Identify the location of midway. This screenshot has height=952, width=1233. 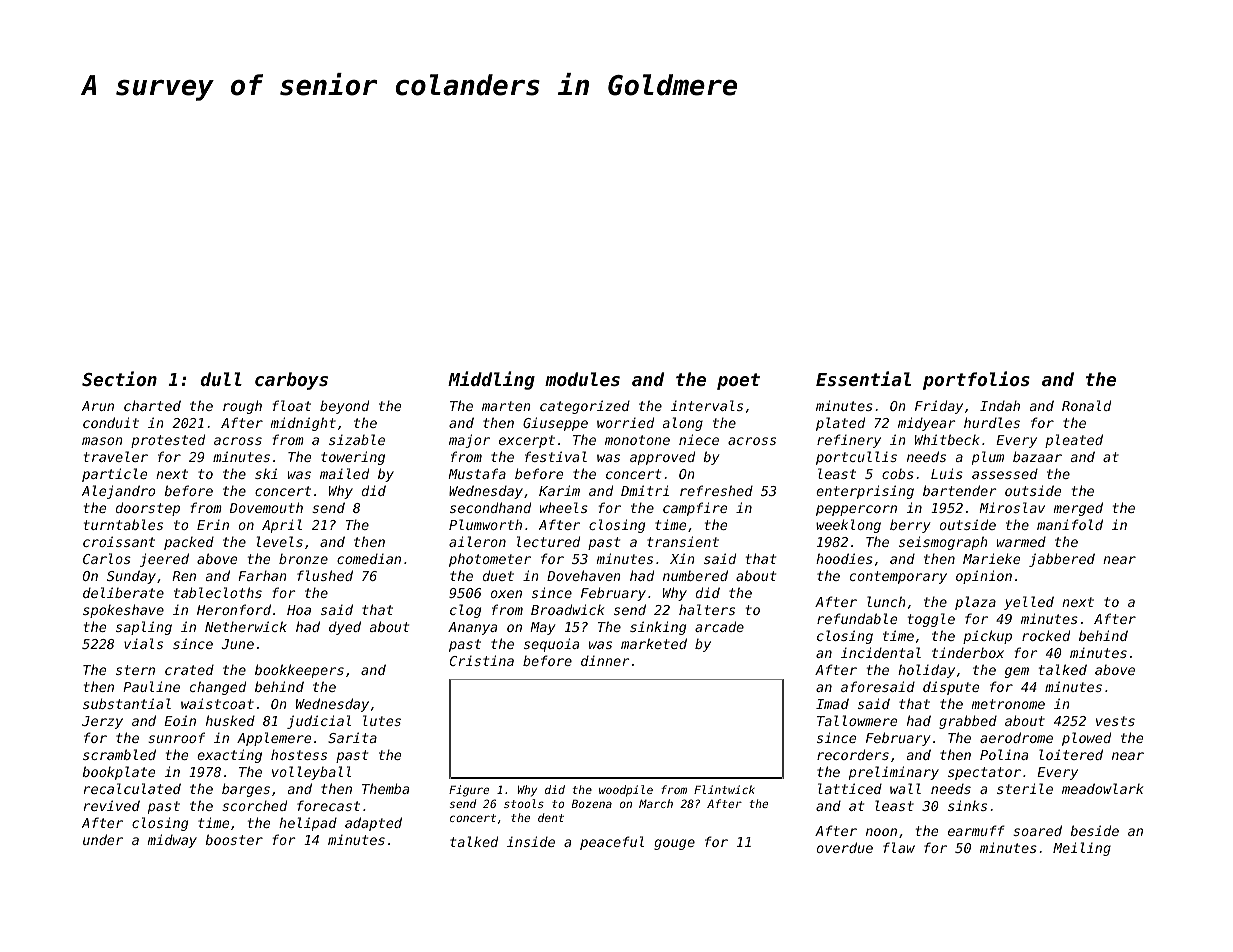
(172, 841).
